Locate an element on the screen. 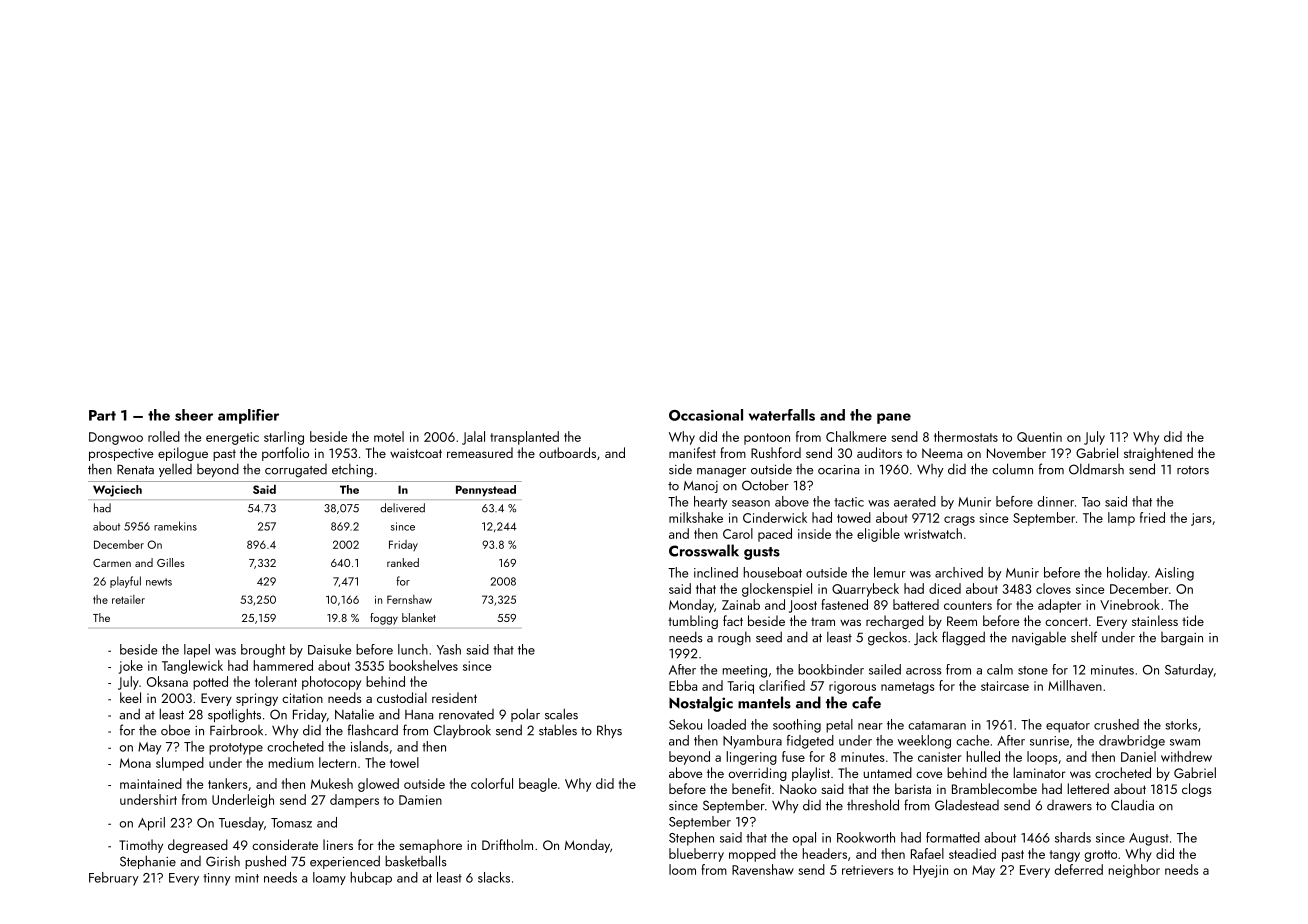 The image size is (1308, 924). loamy is located at coordinates (329, 878).
